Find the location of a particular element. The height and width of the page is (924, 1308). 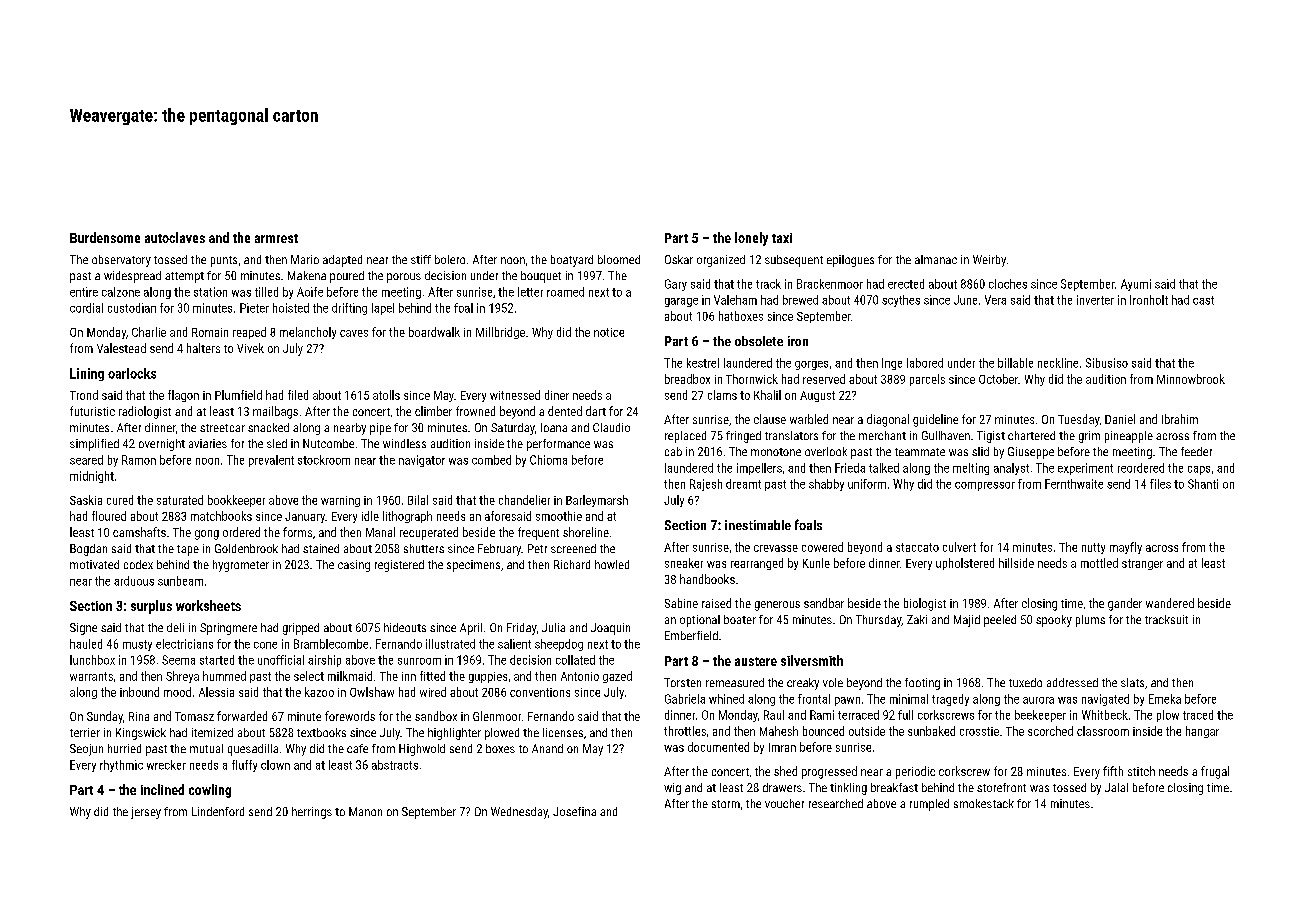

punts is located at coordinates (224, 261).
